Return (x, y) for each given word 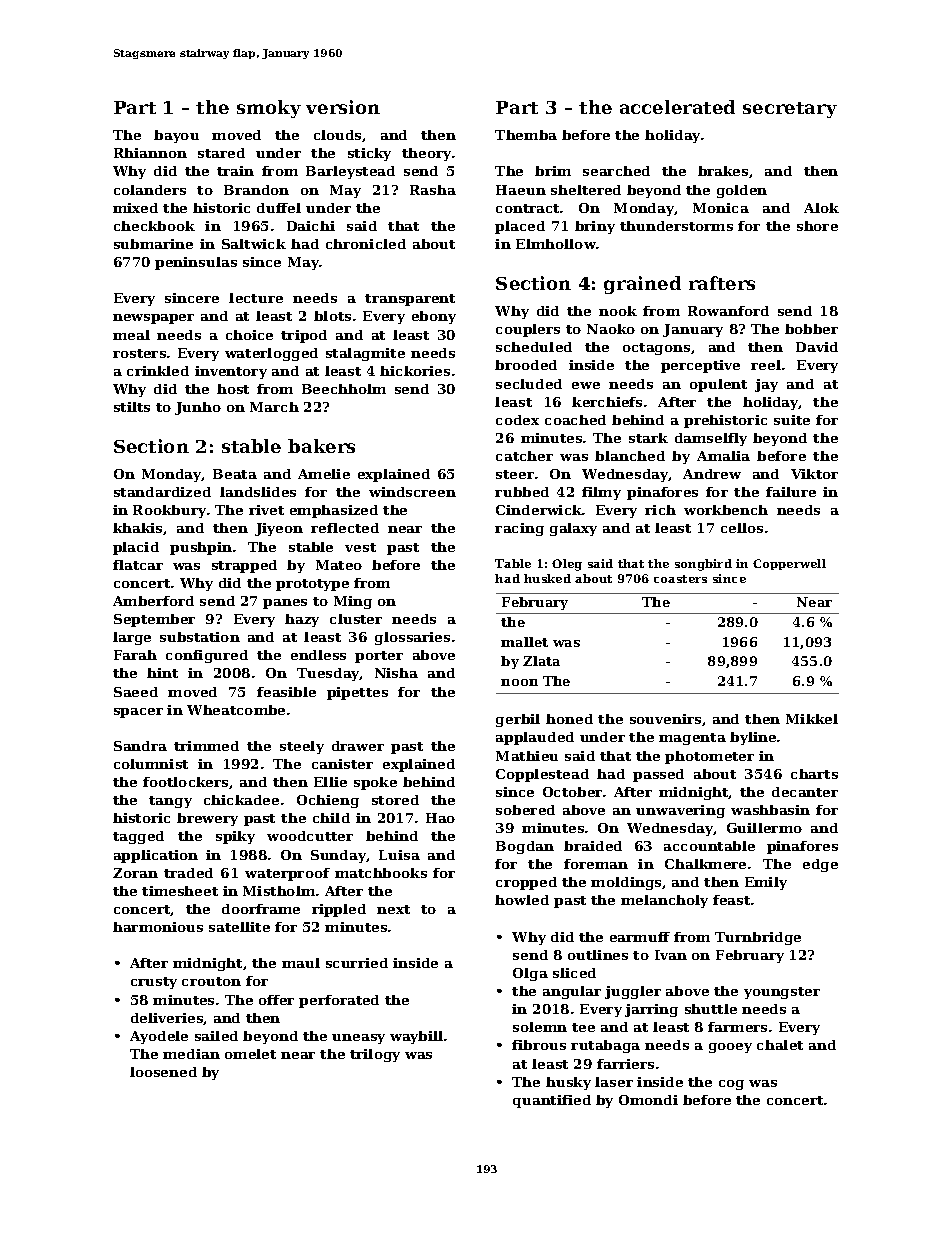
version (343, 107)
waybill (416, 1037)
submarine (153, 244)
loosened (163, 1072)
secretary (790, 110)
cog (731, 1085)
